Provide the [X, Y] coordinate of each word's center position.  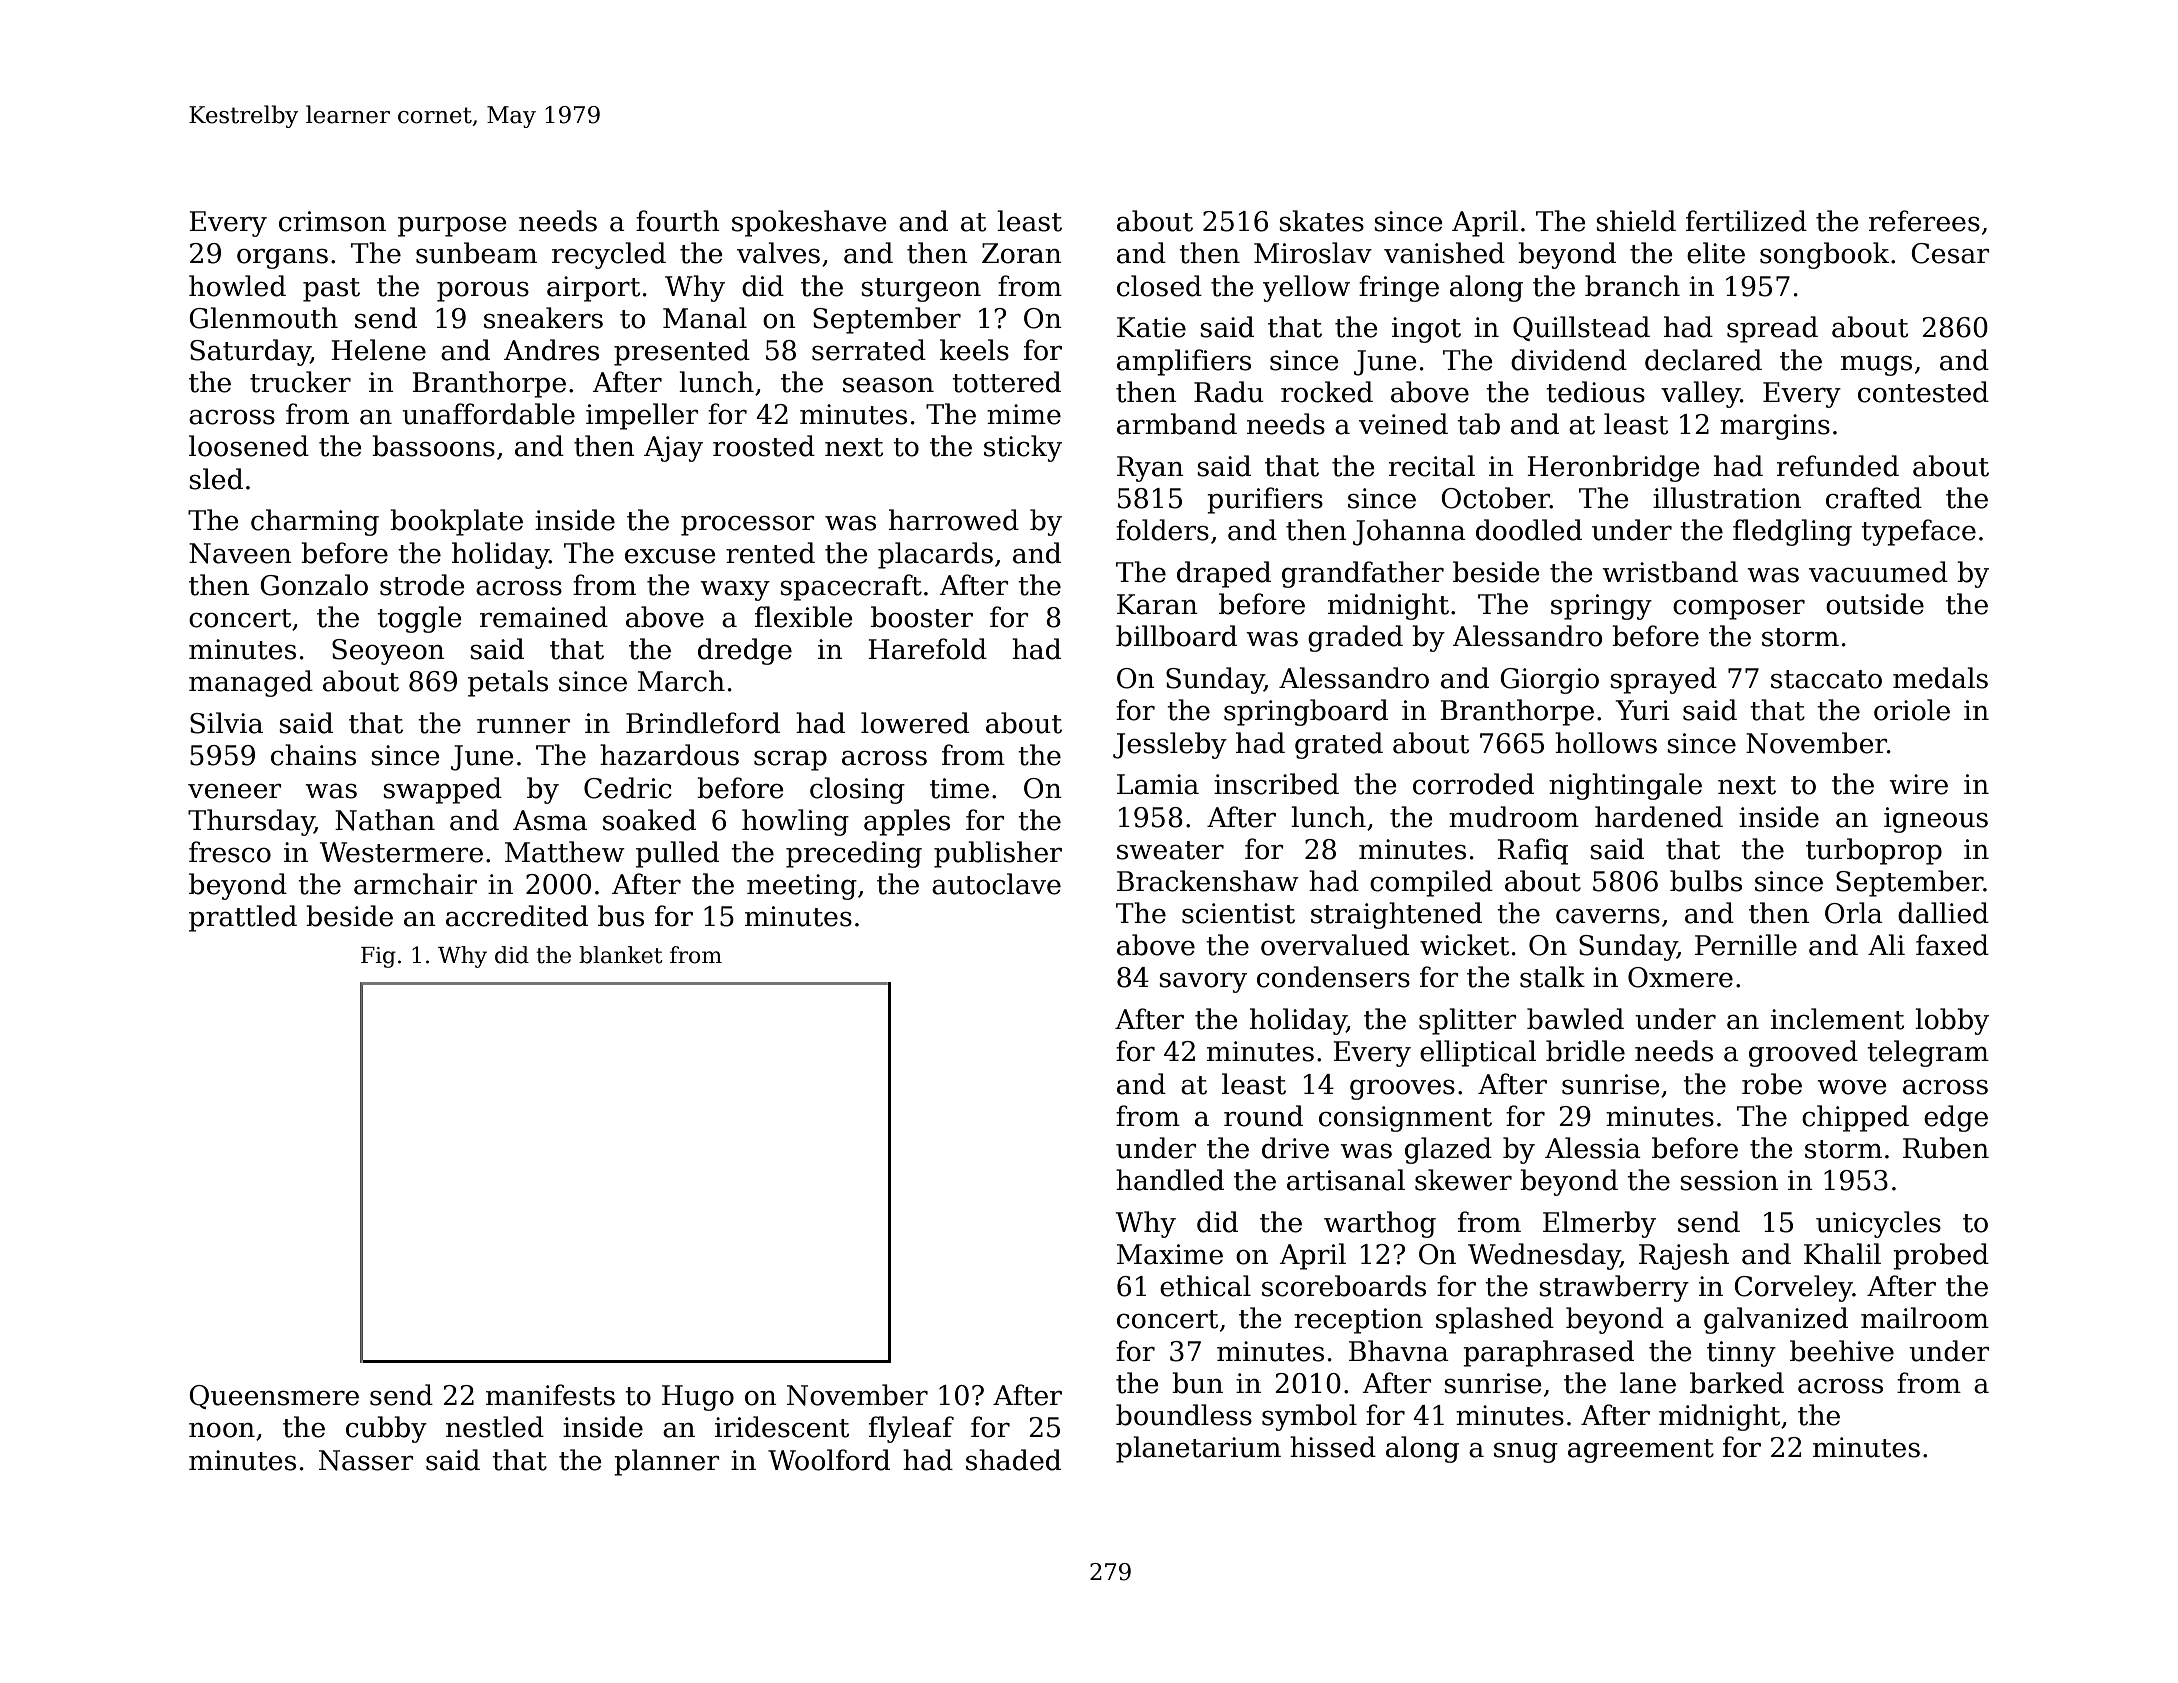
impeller [642, 416]
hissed [1333, 1447]
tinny [1741, 1354]
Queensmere [274, 1397]
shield [1636, 221]
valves [778, 253]
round [1263, 1116]
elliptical [1478, 1053]
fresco [230, 852]
